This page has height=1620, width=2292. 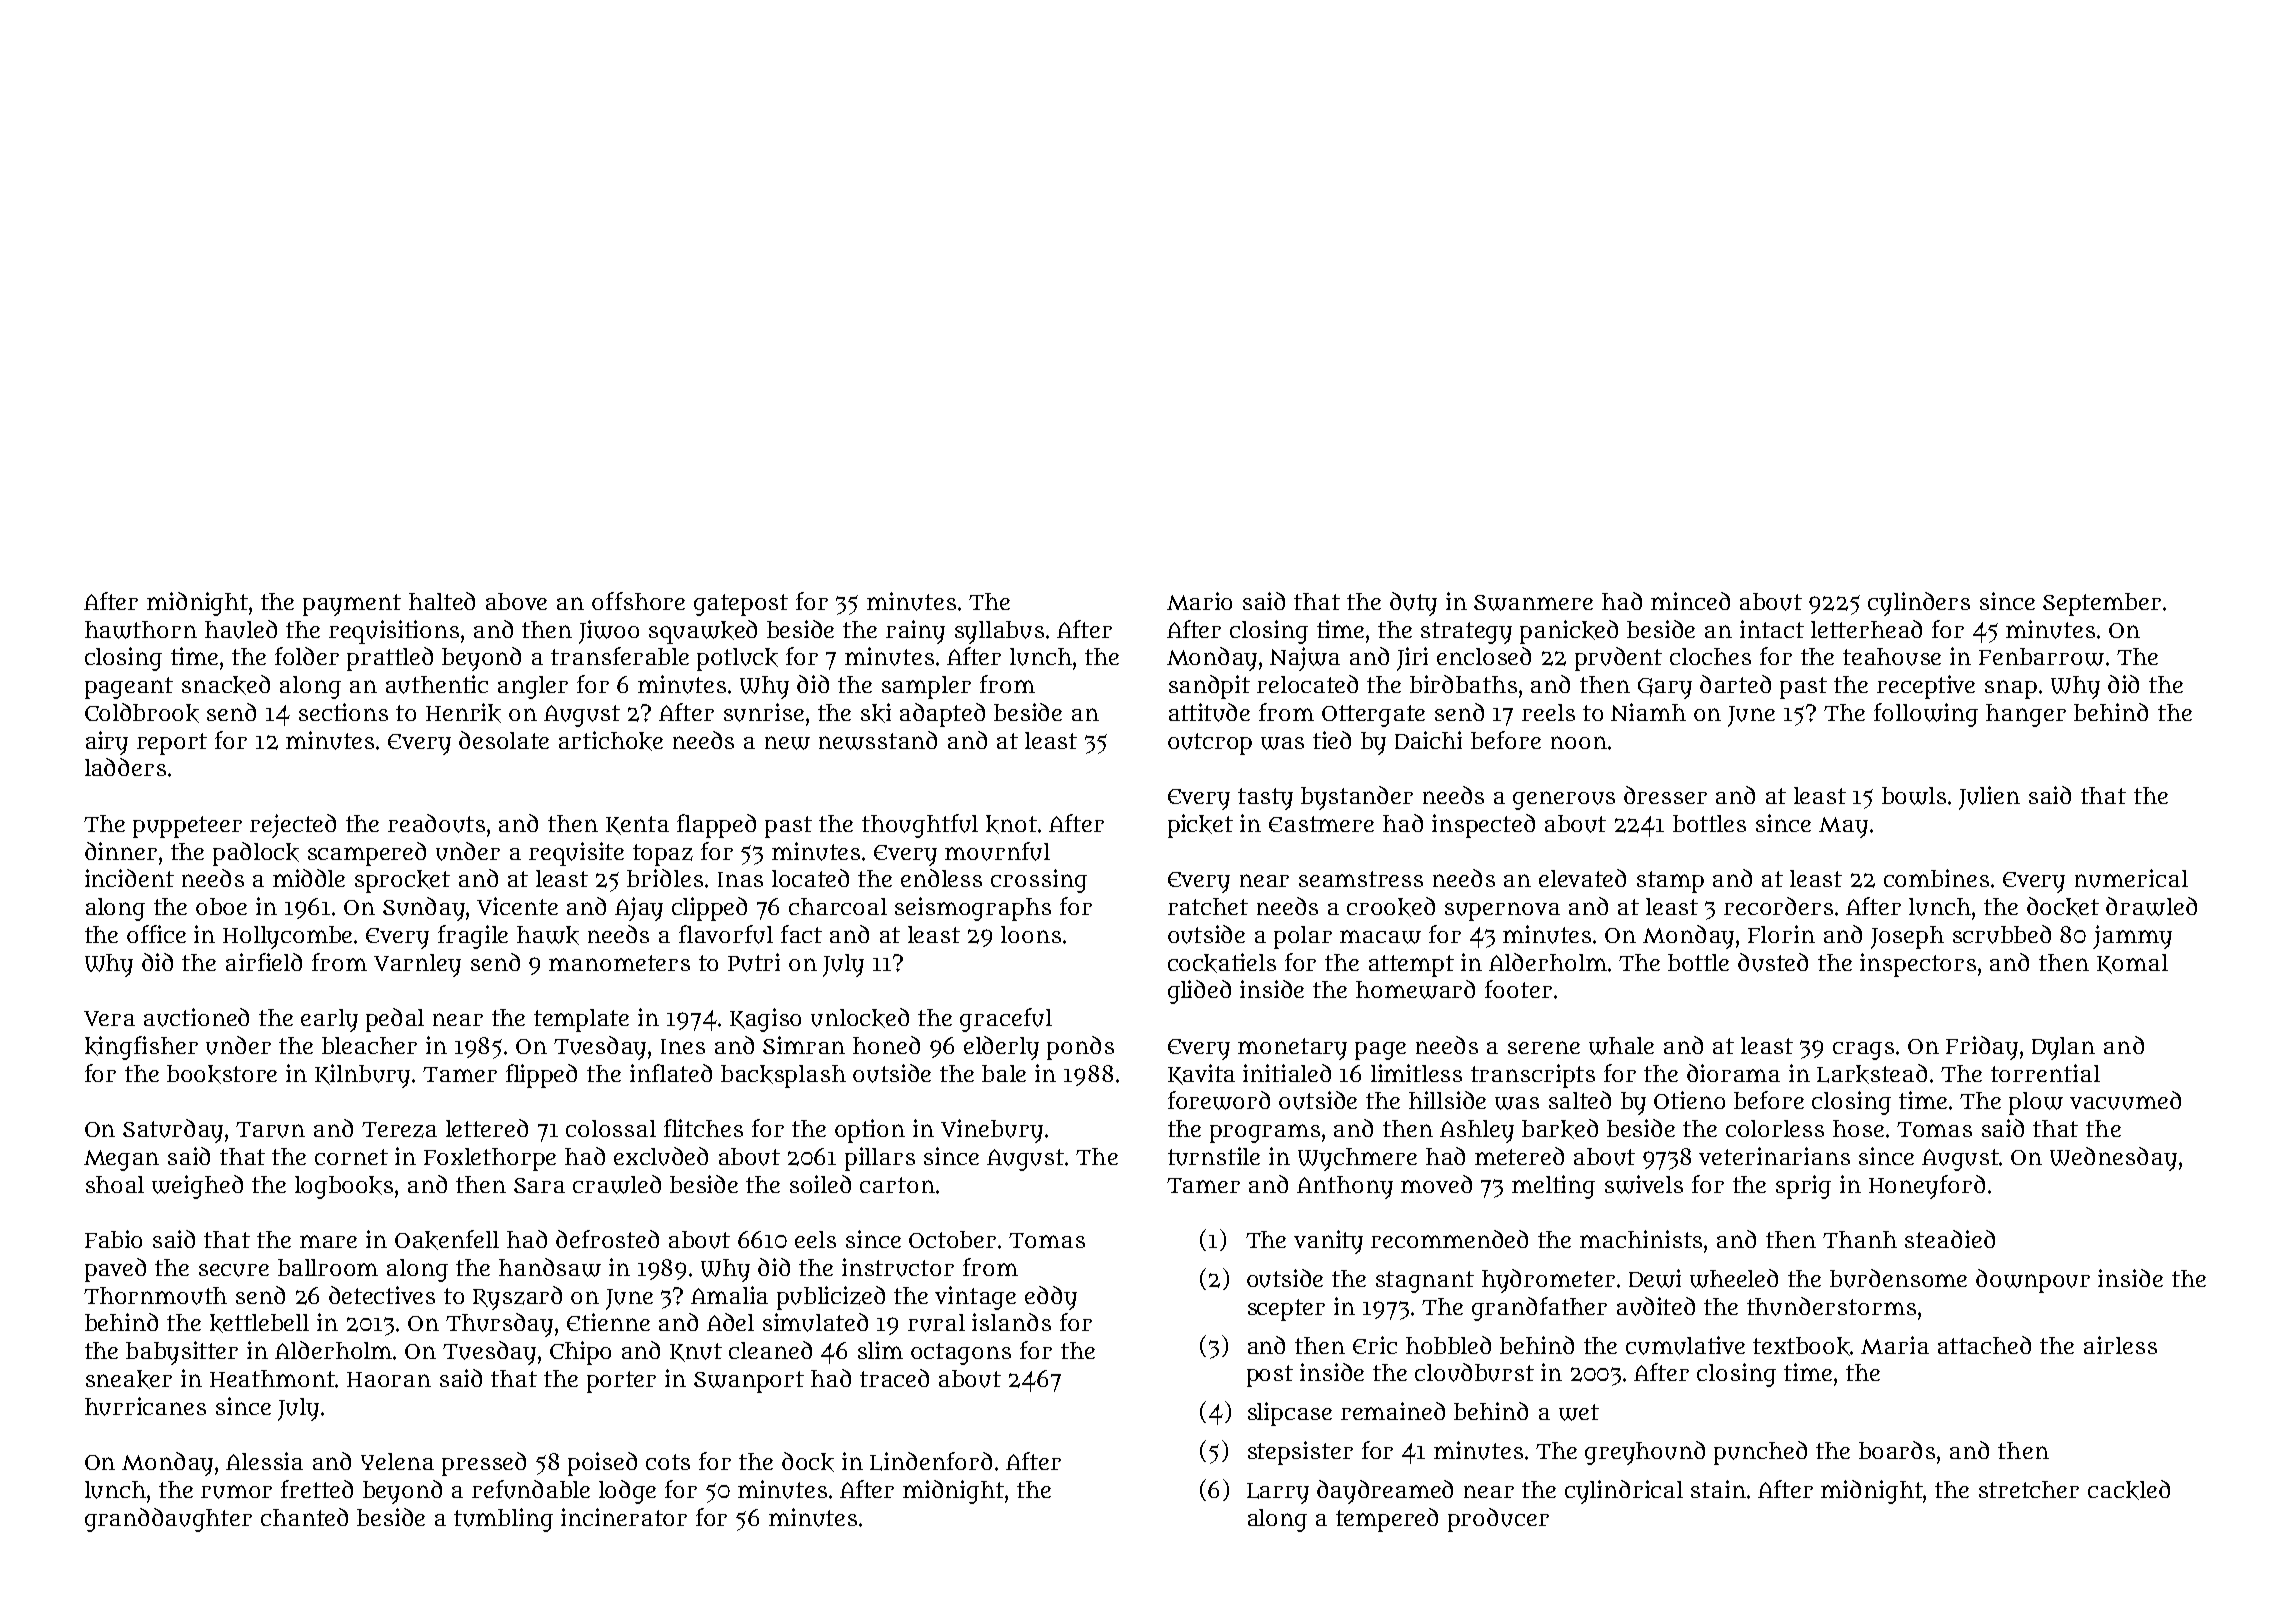 I want to click on prattled, so click(x=390, y=659).
